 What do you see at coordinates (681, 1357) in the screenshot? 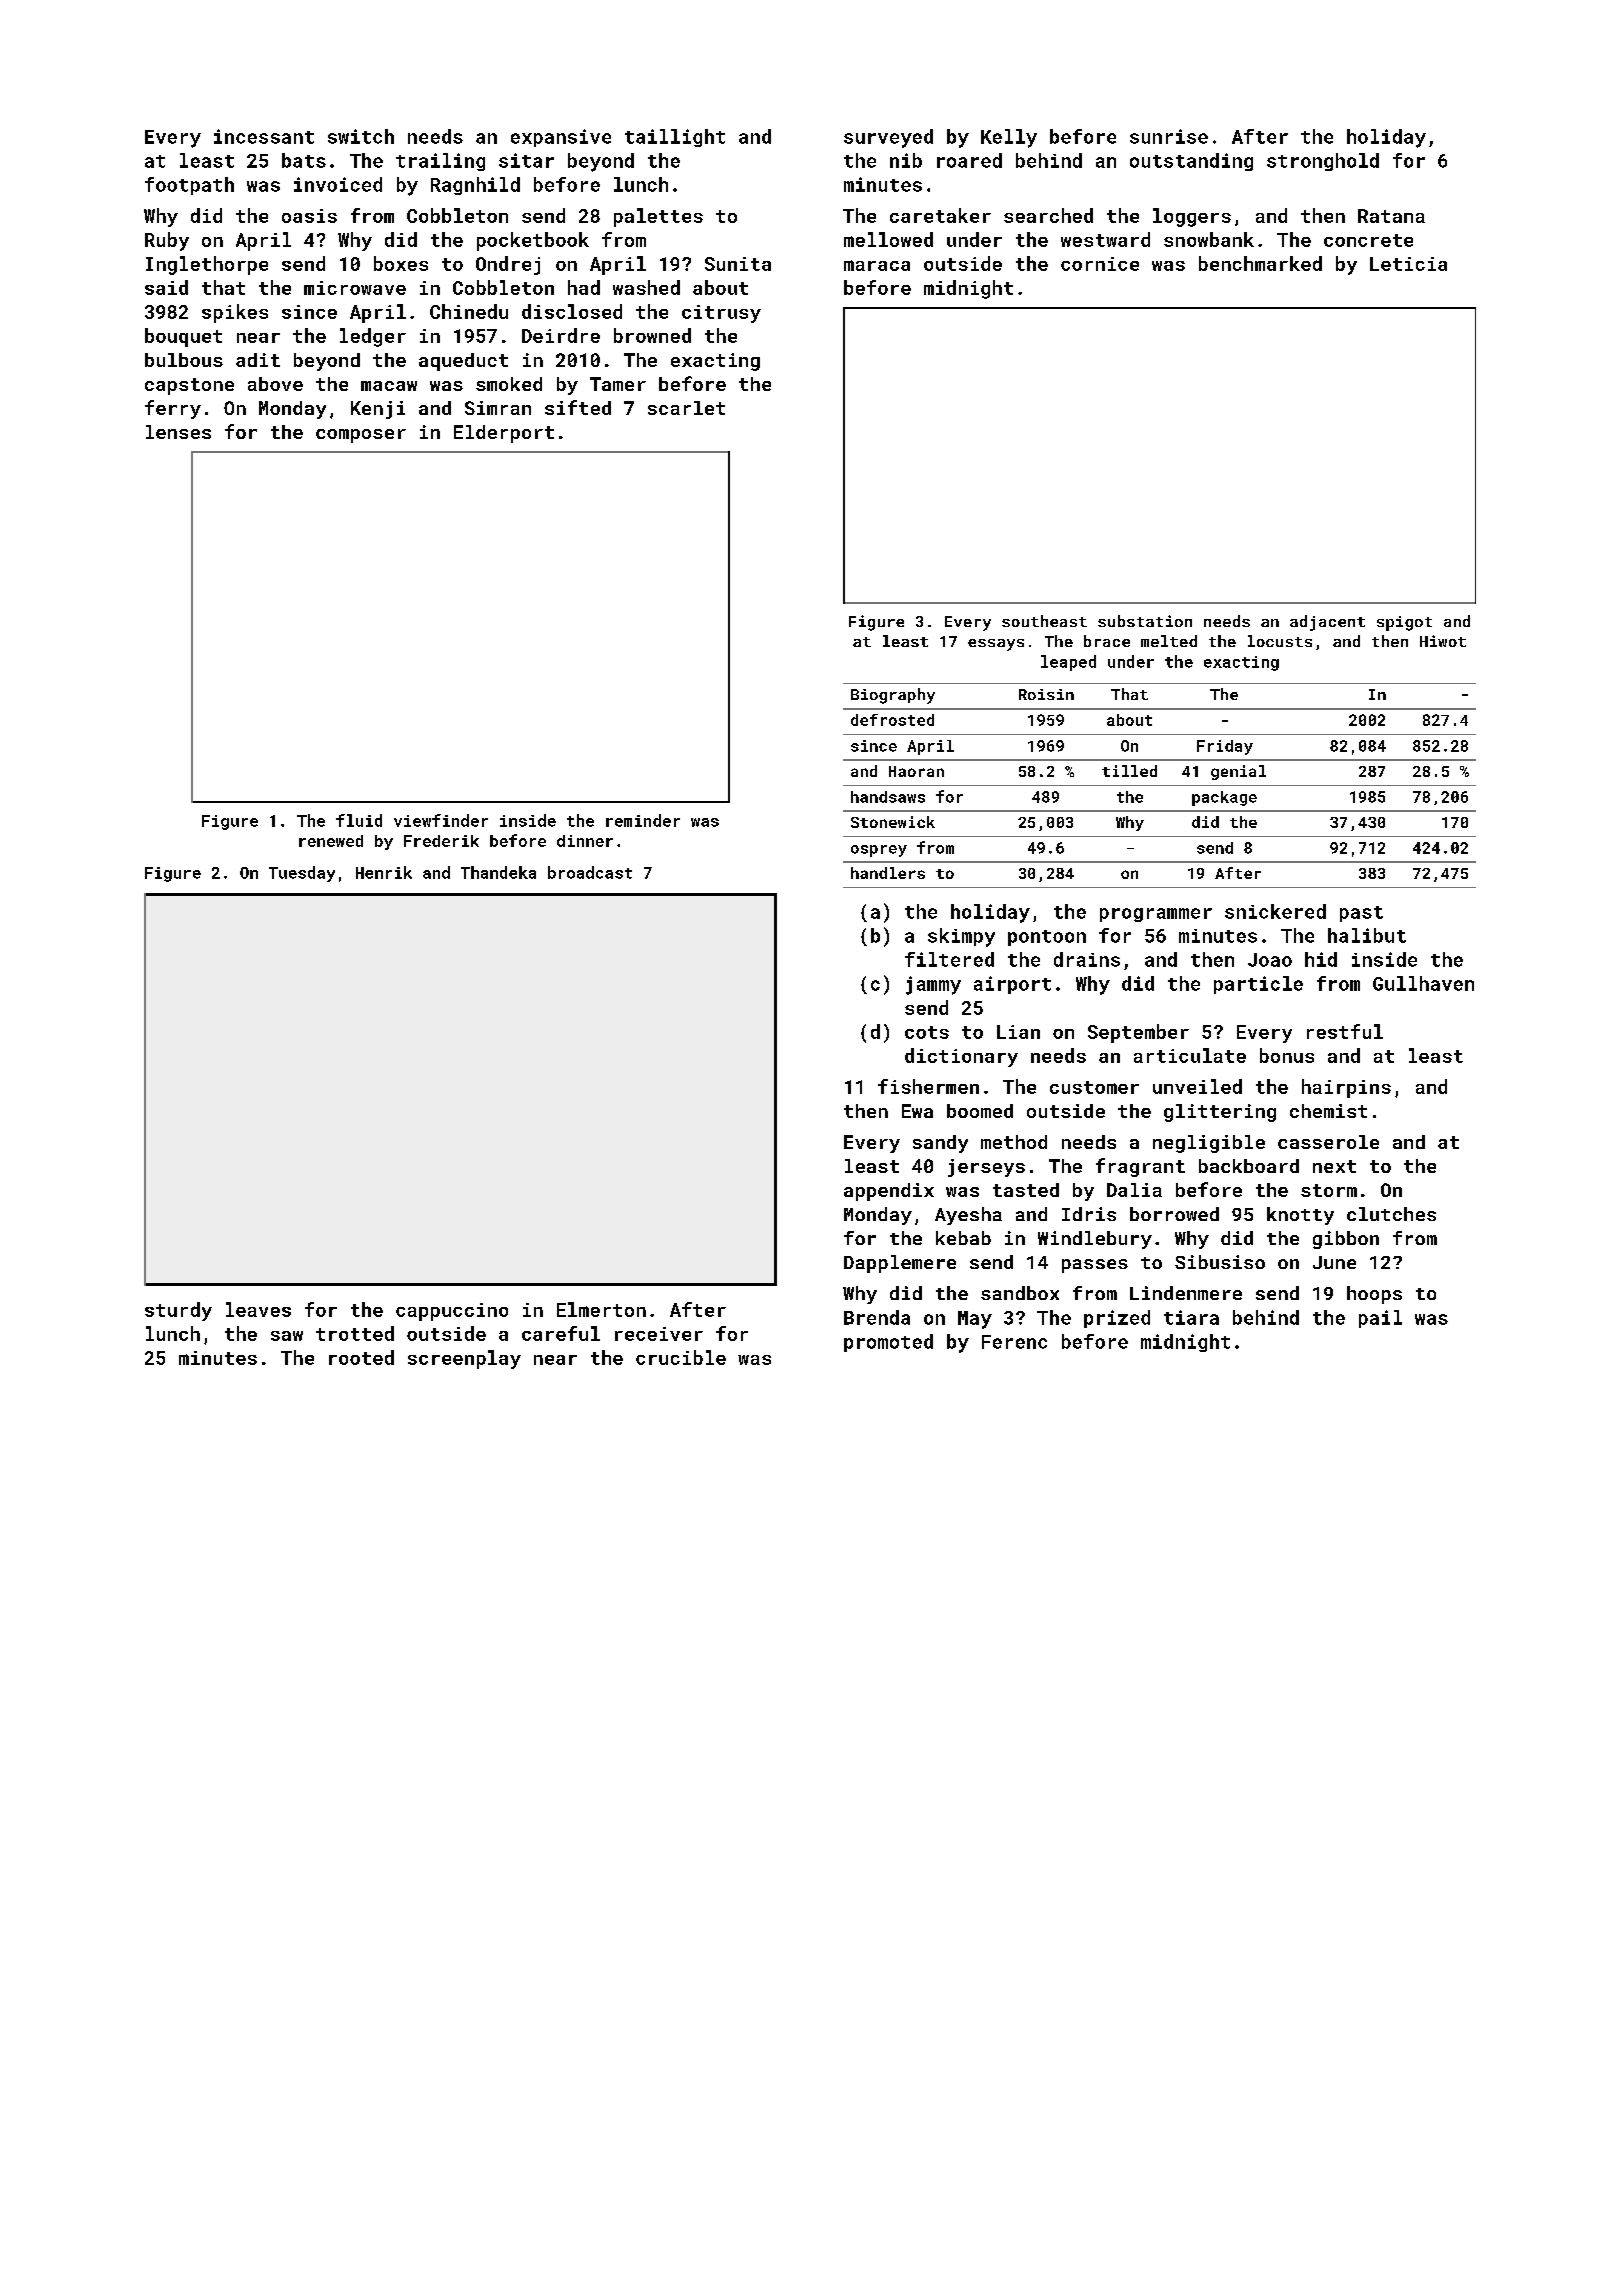
I see `crucible` at bounding box center [681, 1357].
